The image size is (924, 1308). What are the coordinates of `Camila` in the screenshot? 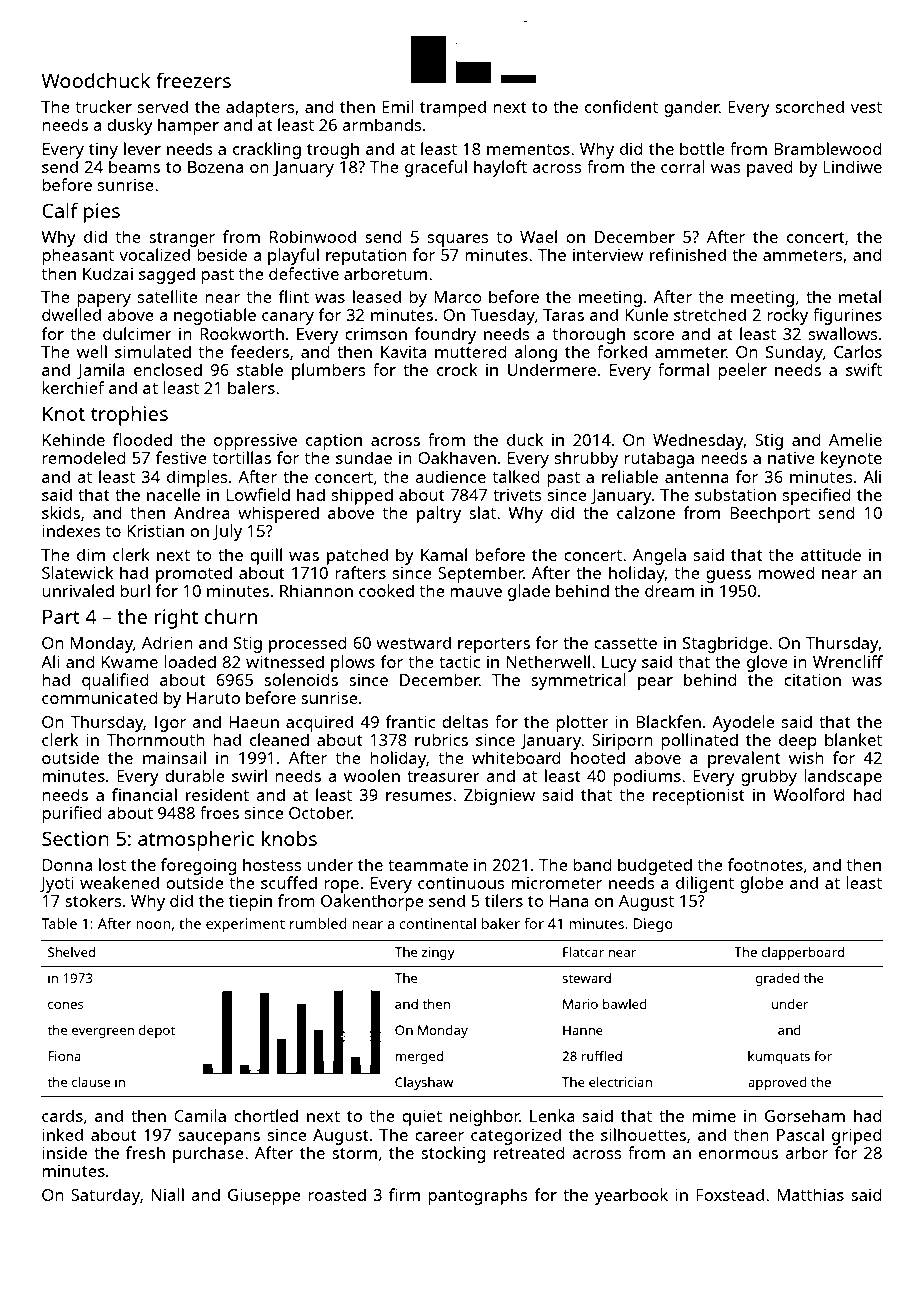 It's located at (200, 1115).
